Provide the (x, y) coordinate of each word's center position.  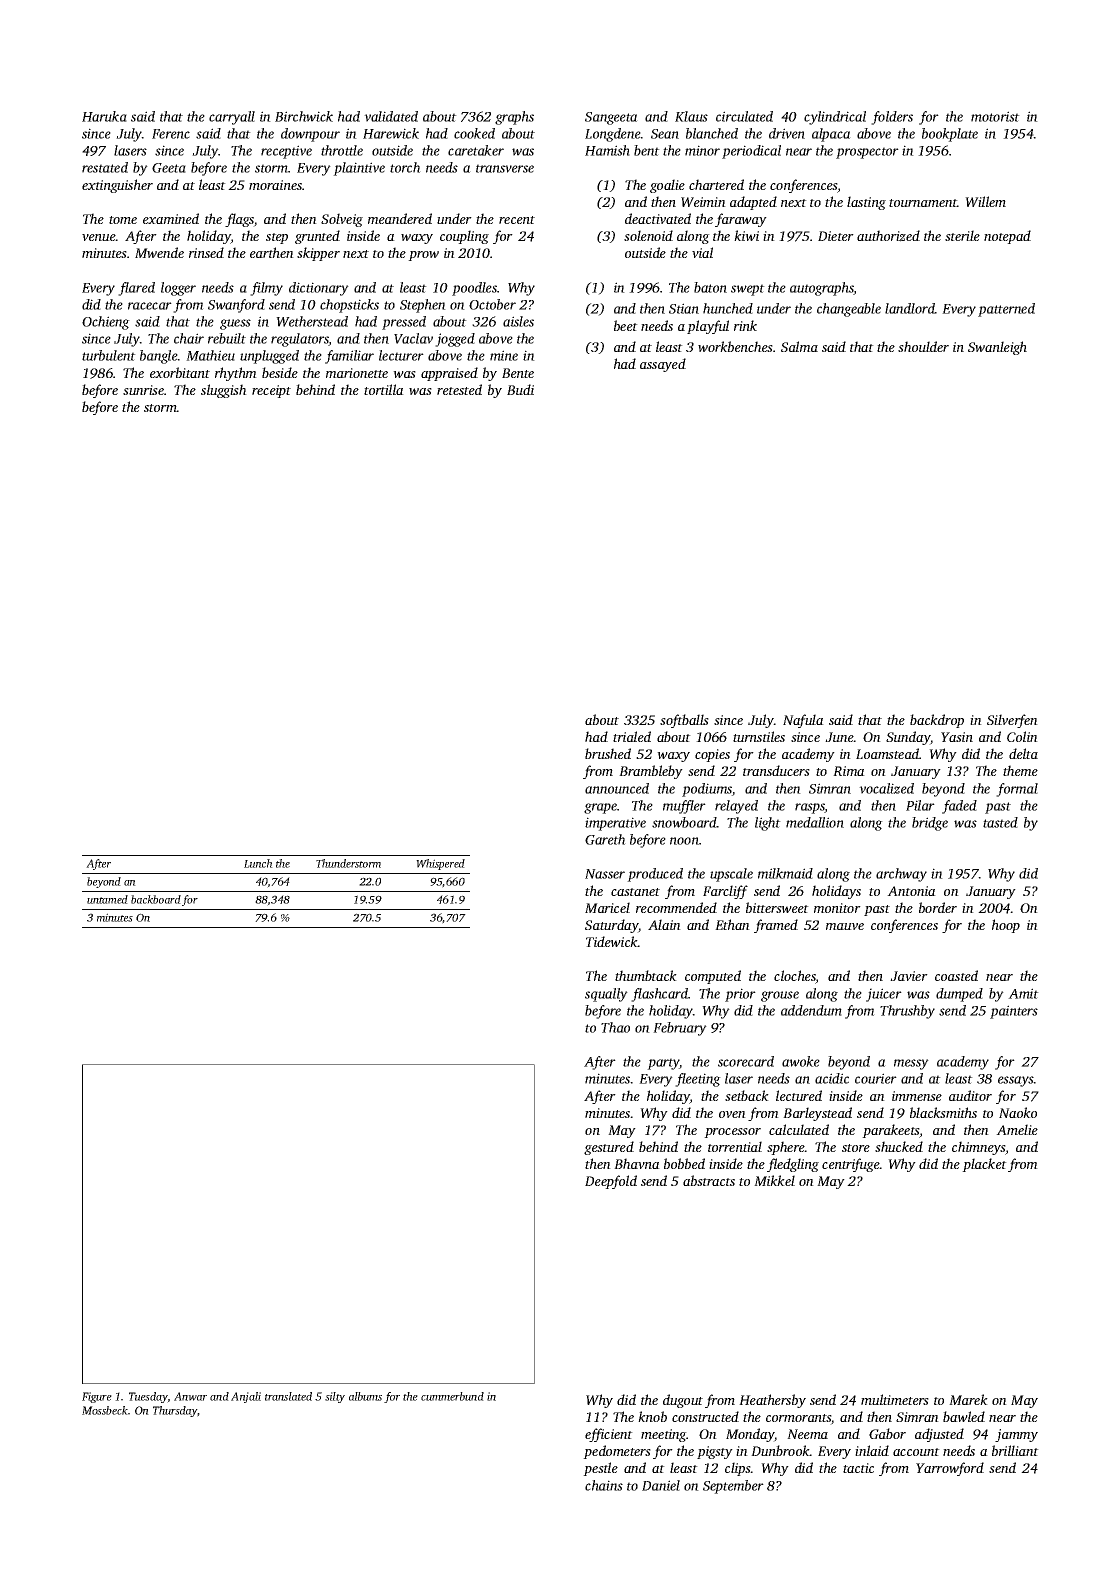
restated (105, 167)
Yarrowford (950, 1469)
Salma (799, 346)
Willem (985, 201)
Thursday (175, 1411)
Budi (520, 389)
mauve (845, 926)
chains (604, 1485)
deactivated (658, 218)
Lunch (258, 863)
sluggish (224, 391)
